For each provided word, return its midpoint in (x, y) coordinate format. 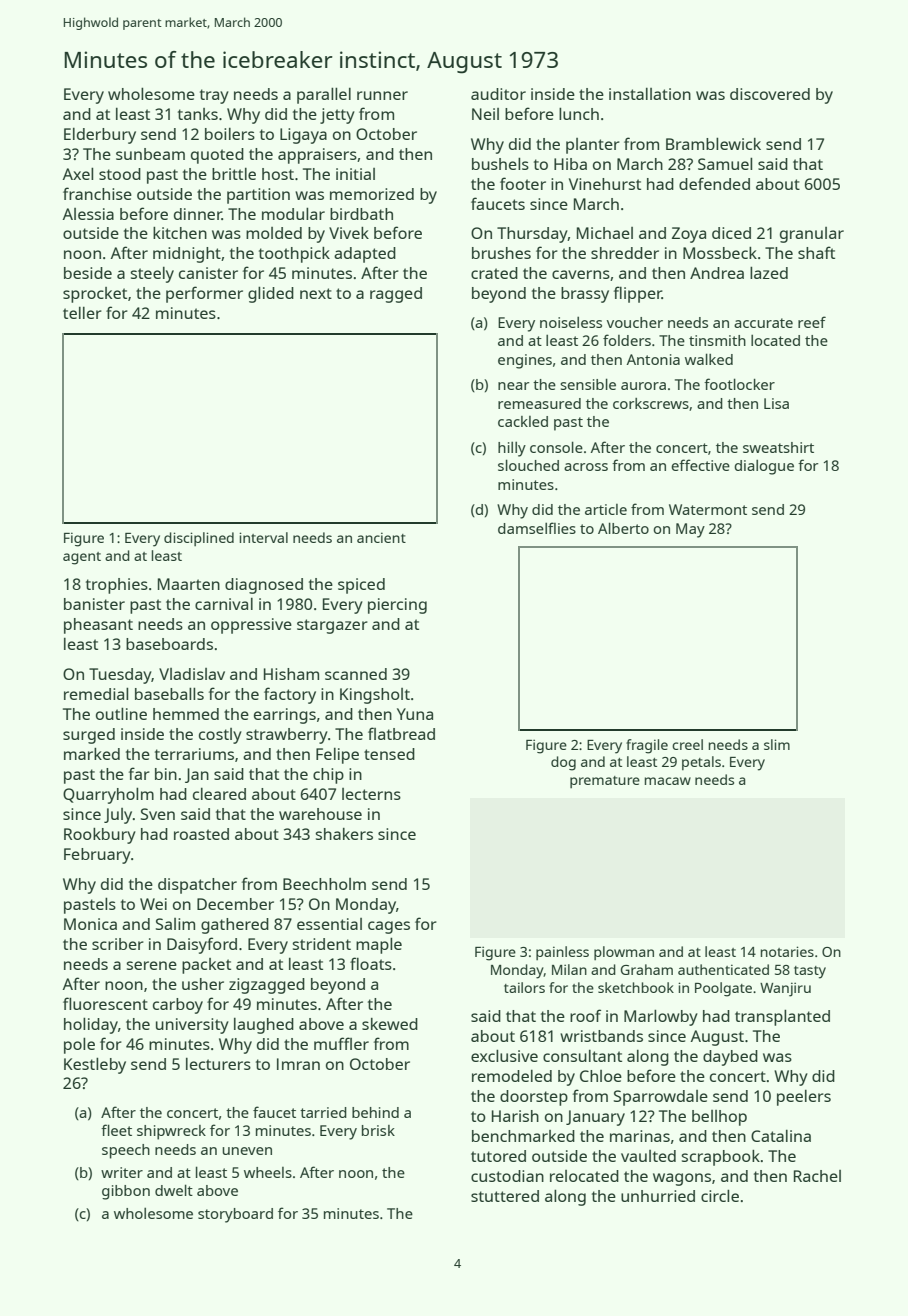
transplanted (782, 1018)
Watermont (708, 509)
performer (204, 294)
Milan (569, 969)
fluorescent (105, 1003)
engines (525, 361)
